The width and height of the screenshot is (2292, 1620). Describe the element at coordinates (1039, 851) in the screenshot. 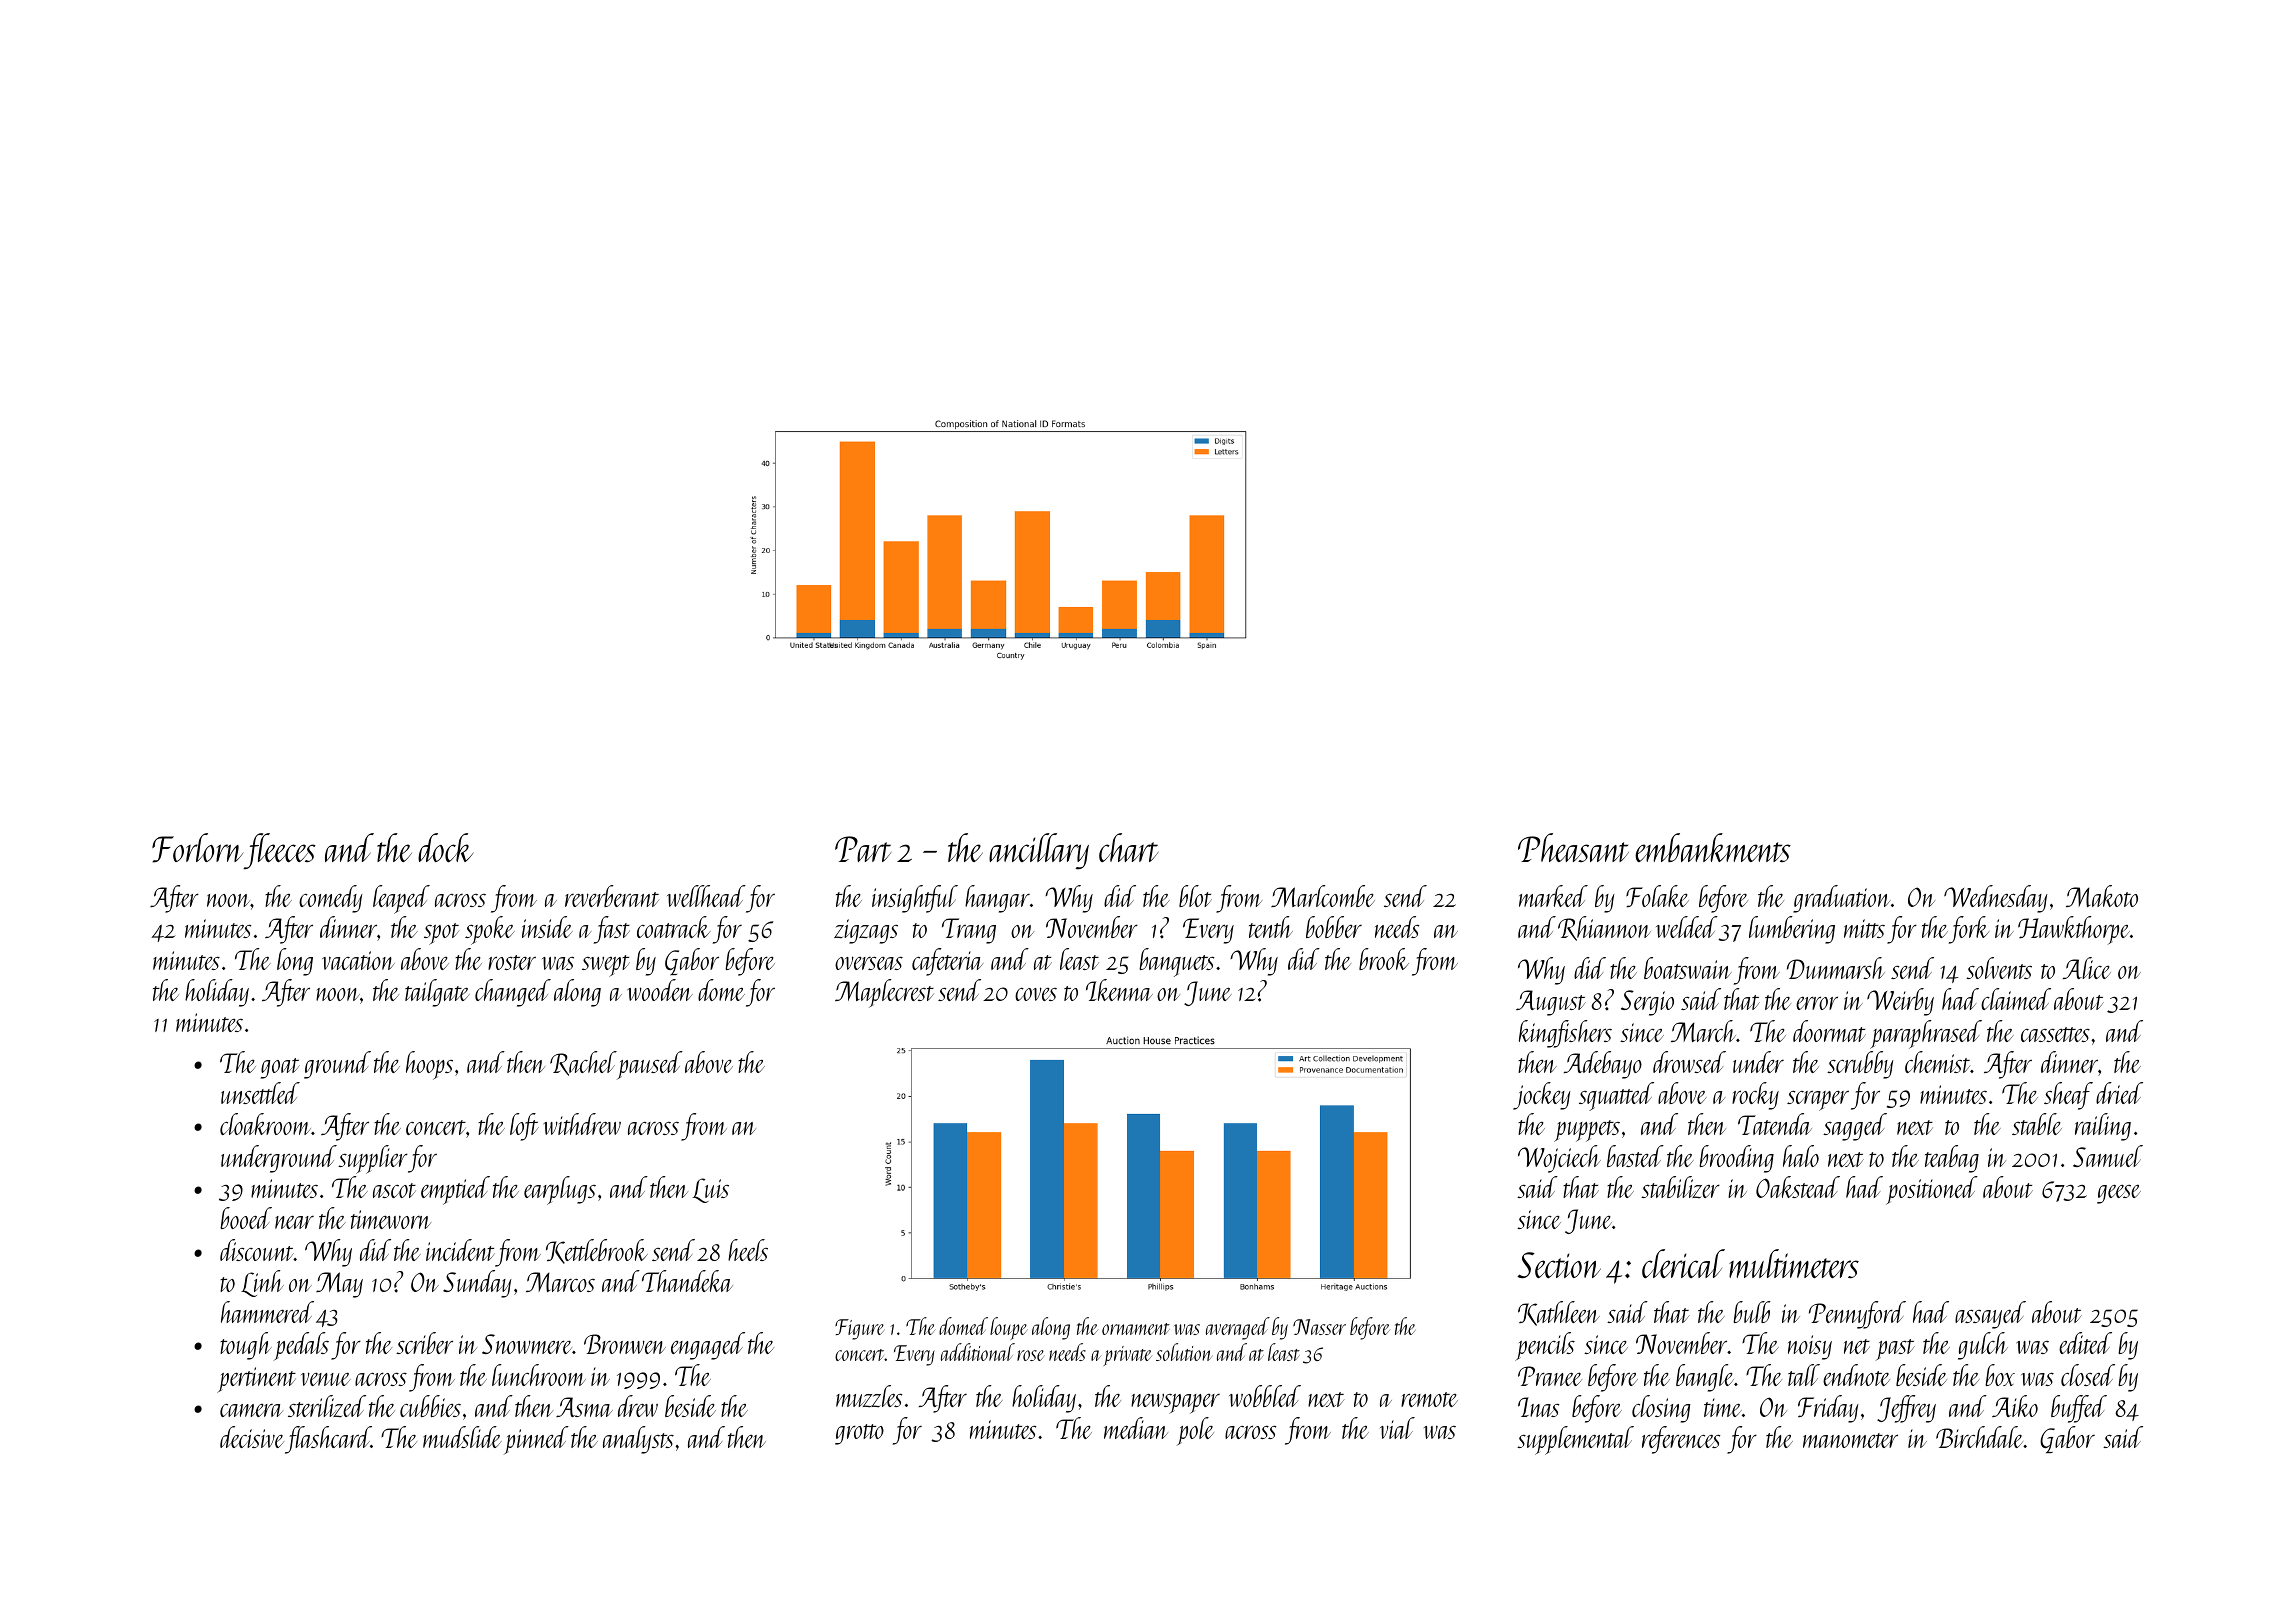

I see `ancillary` at that location.
